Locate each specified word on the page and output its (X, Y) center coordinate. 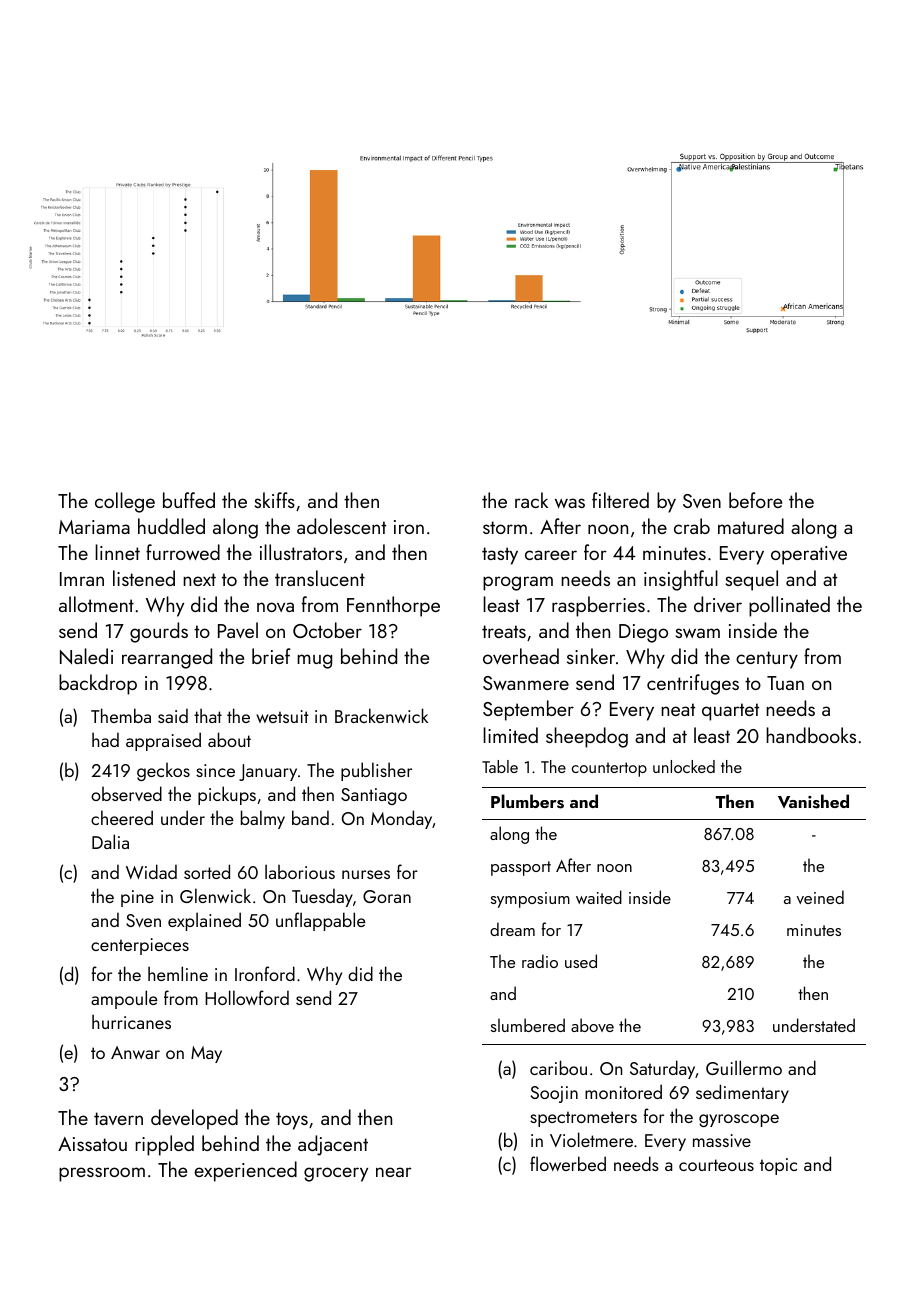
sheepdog (587, 737)
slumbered (528, 1025)
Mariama (94, 527)
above (592, 1025)
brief (271, 656)
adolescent (341, 526)
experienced (245, 1171)
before (755, 500)
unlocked (684, 766)
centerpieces (140, 946)
